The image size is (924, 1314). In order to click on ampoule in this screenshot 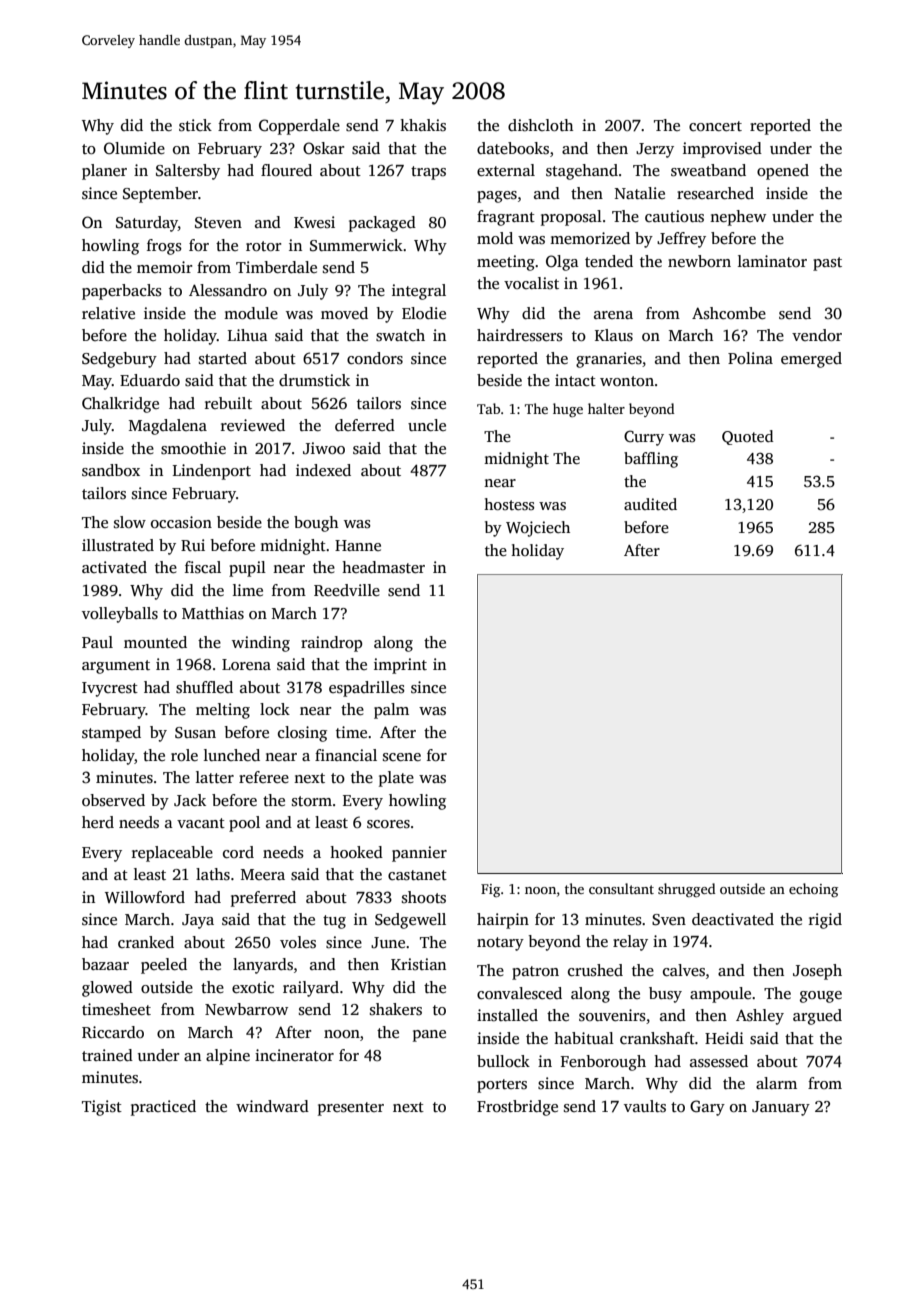, I will do `click(720, 995)`.
